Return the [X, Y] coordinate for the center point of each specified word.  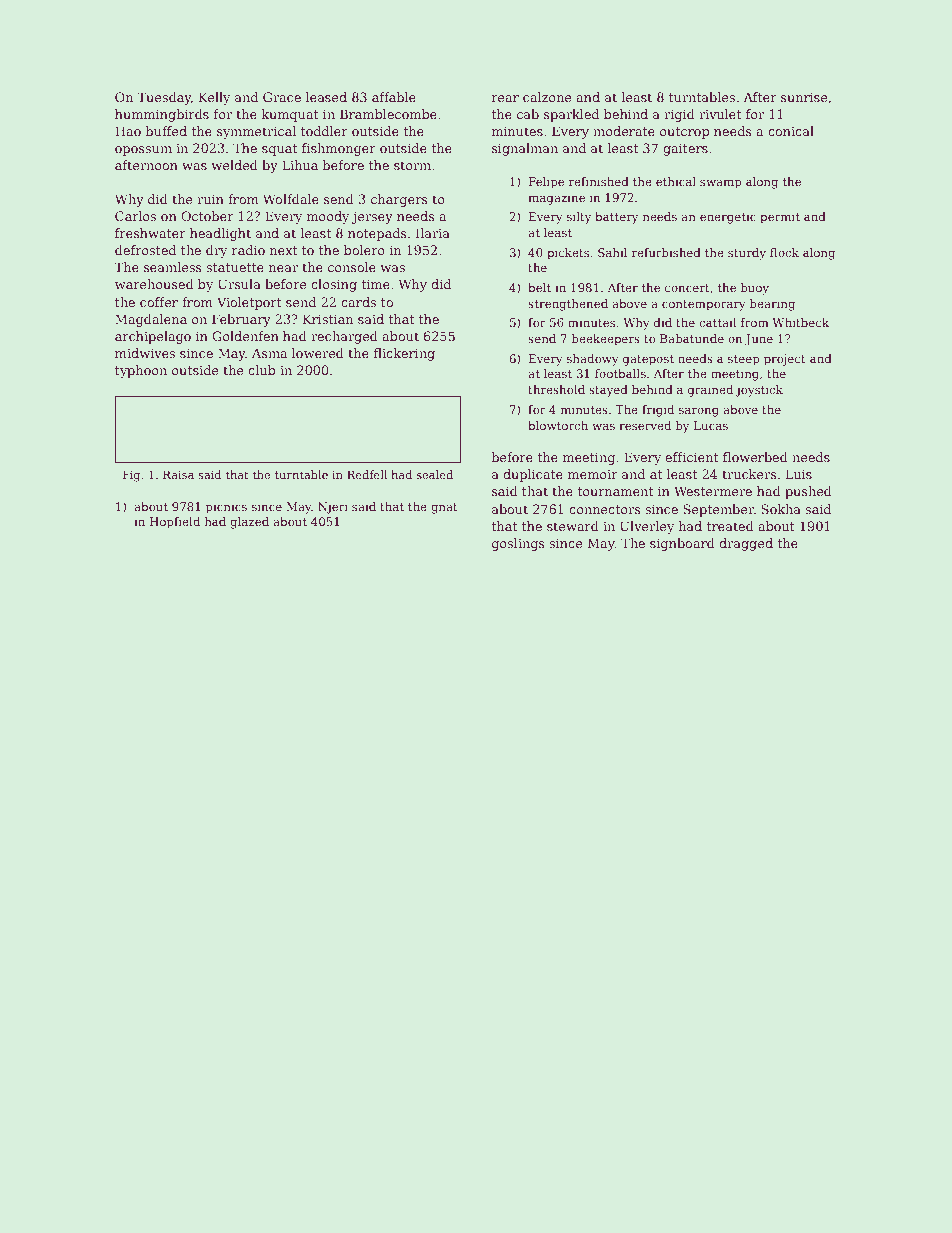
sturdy [747, 254]
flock [784, 252]
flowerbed [755, 457]
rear [505, 98]
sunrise [804, 97]
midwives [145, 353]
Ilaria [433, 233]
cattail [718, 322]
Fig [131, 476]
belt [539, 287]
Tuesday [164, 98]
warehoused [154, 284]
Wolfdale [291, 199]
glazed [249, 523]
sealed [435, 474]
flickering [404, 354]
